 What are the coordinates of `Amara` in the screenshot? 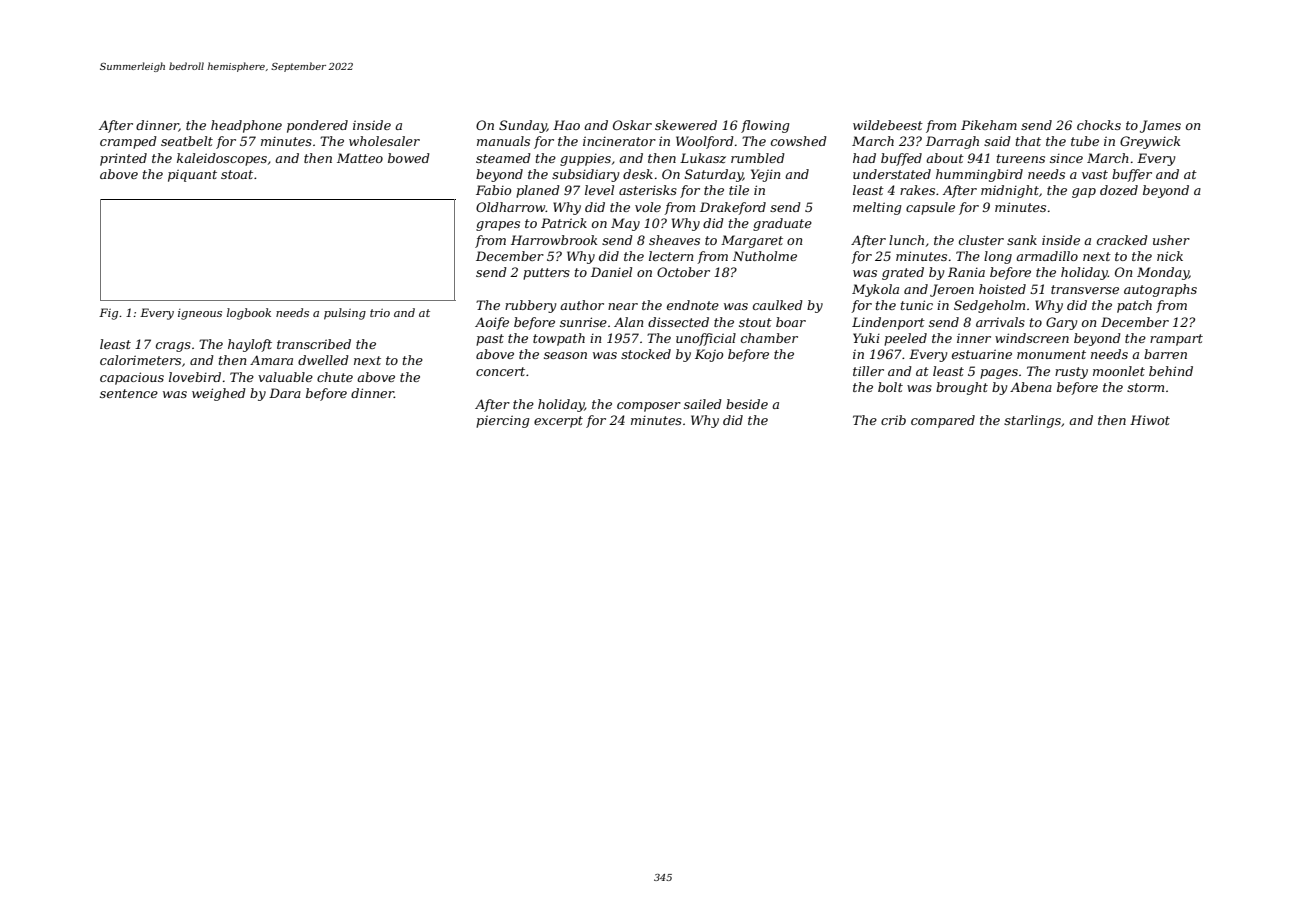 It's located at (271, 360).
